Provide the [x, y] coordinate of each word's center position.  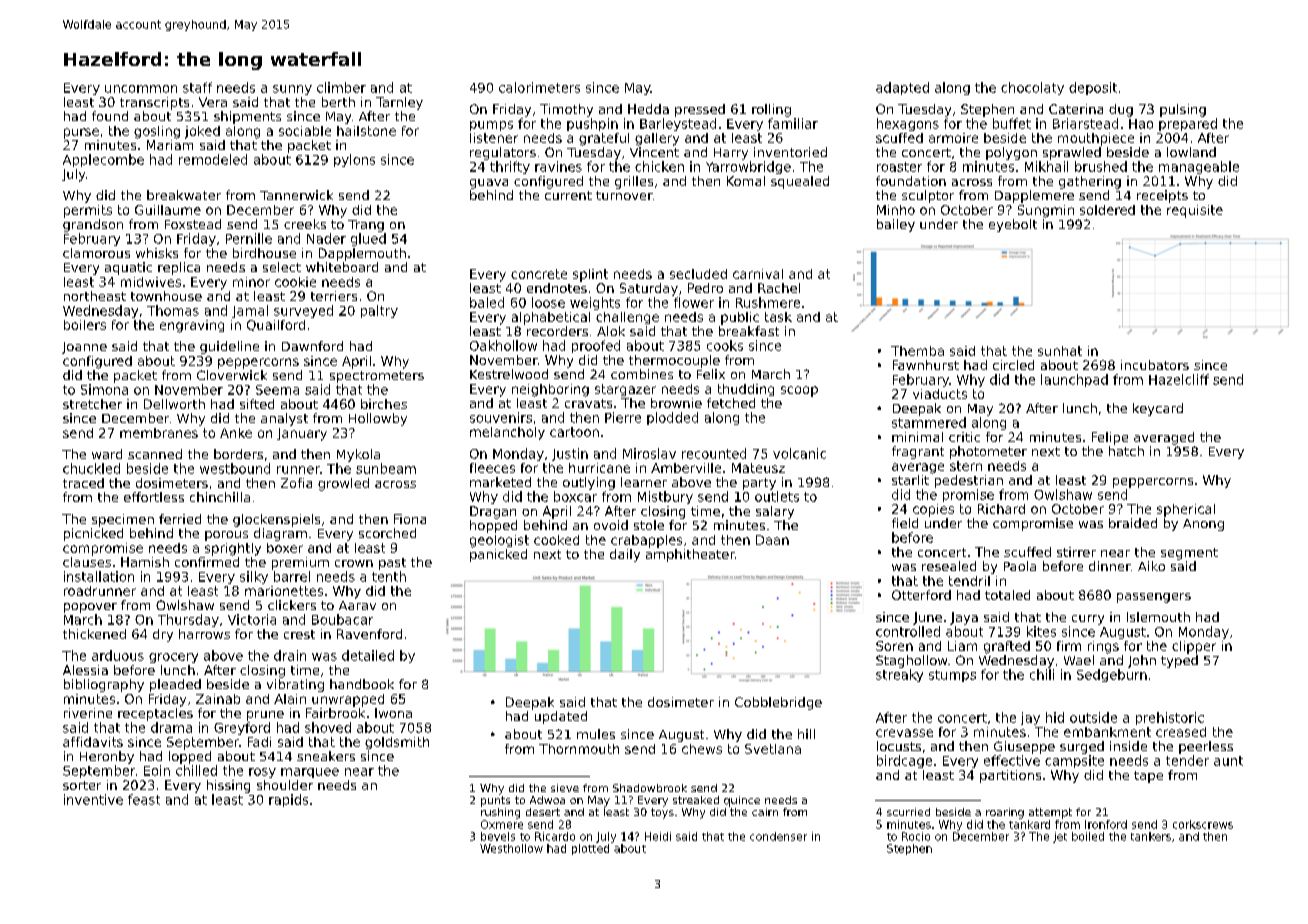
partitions [1010, 776]
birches [384, 404]
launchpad [1074, 380]
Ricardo [555, 836]
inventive [93, 799]
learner [644, 482]
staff [197, 87]
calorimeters [539, 87]
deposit [1093, 88]
